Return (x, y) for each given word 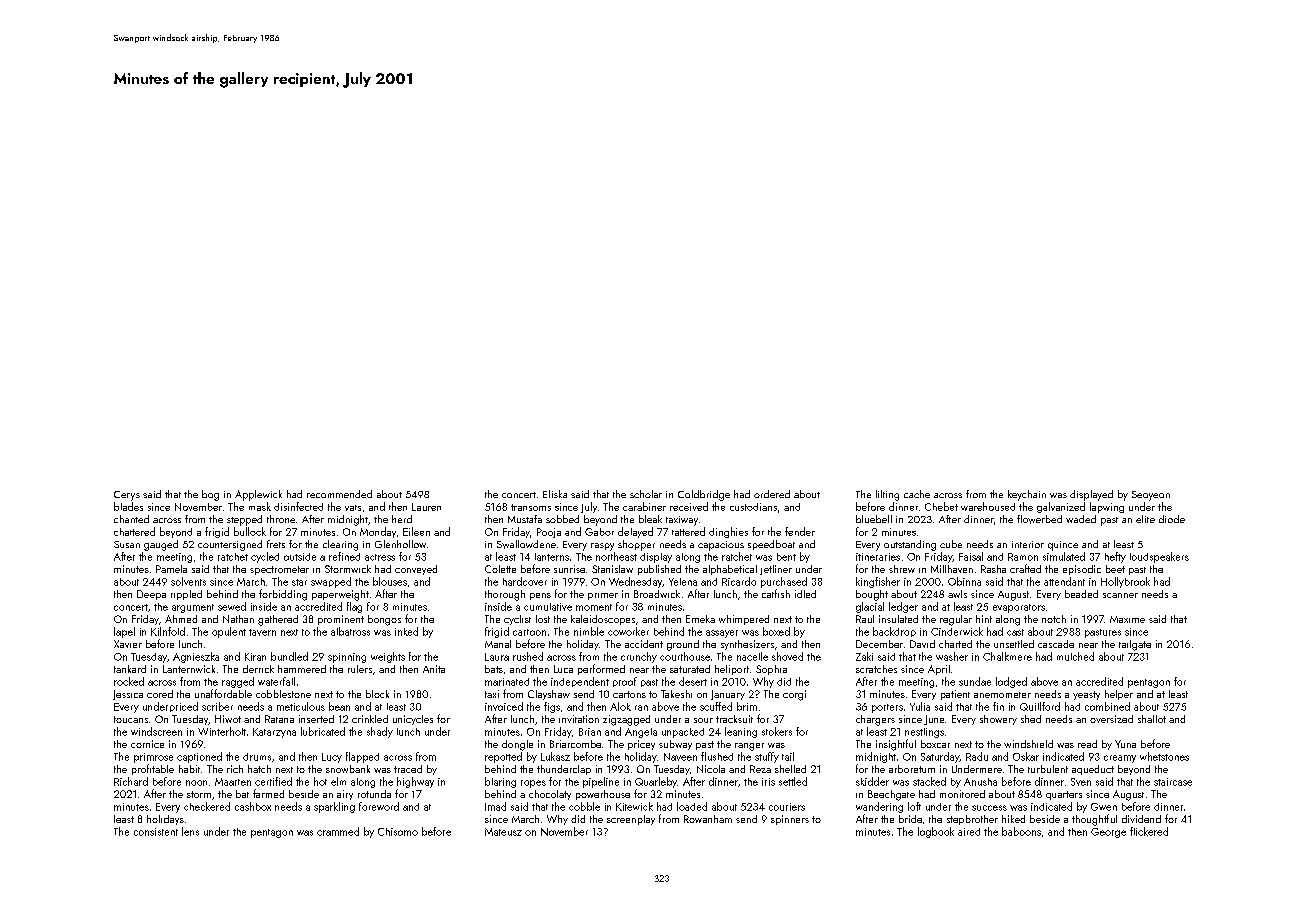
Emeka (700, 619)
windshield (1028, 744)
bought (872, 595)
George (1108, 833)
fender (800, 531)
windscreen (156, 731)
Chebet (941, 506)
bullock (250, 531)
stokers (777, 731)
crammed (338, 831)
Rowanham (708, 819)
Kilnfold (168, 631)
